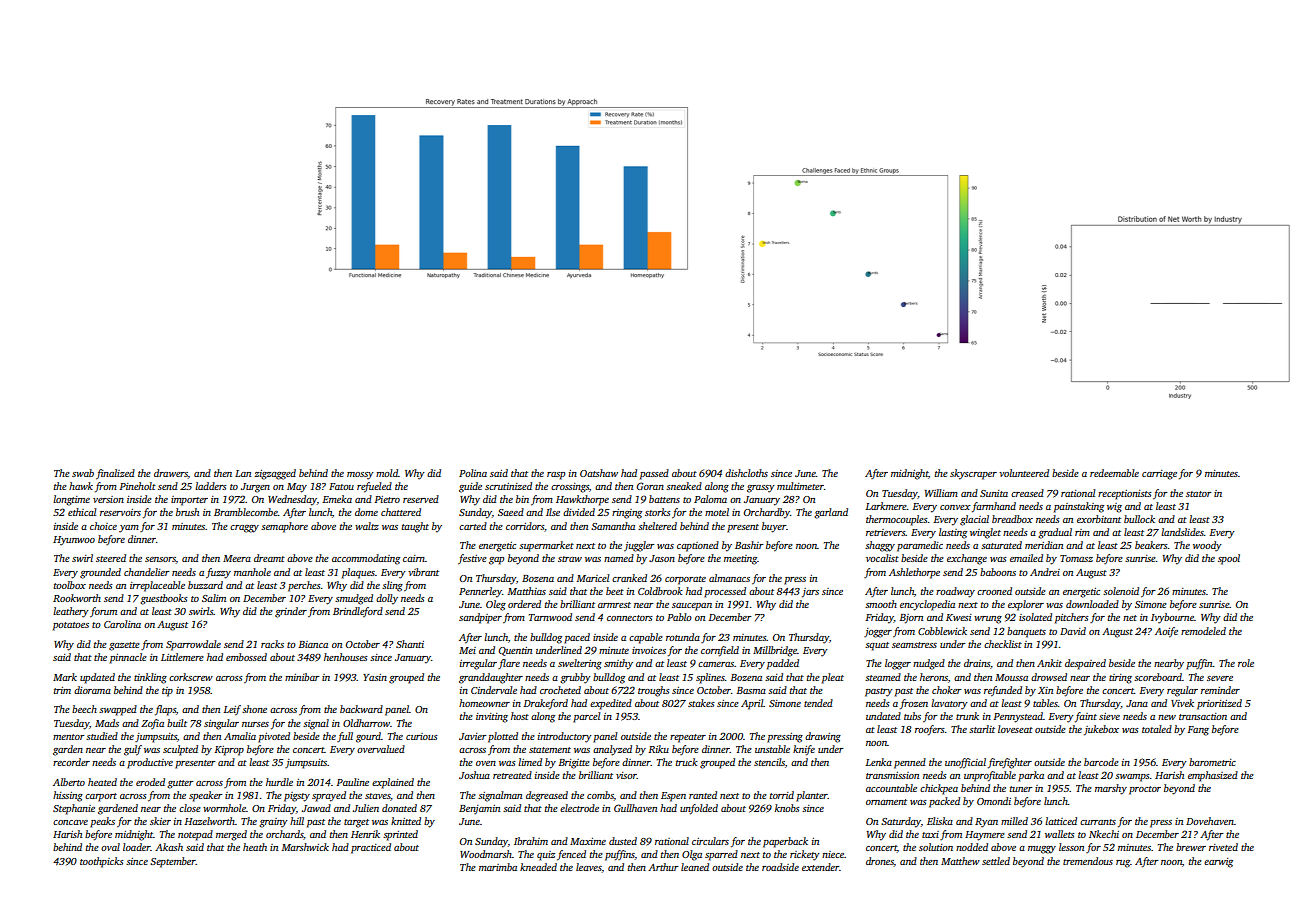  What do you see at coordinates (83, 473) in the screenshot?
I see `swab` at bounding box center [83, 473].
